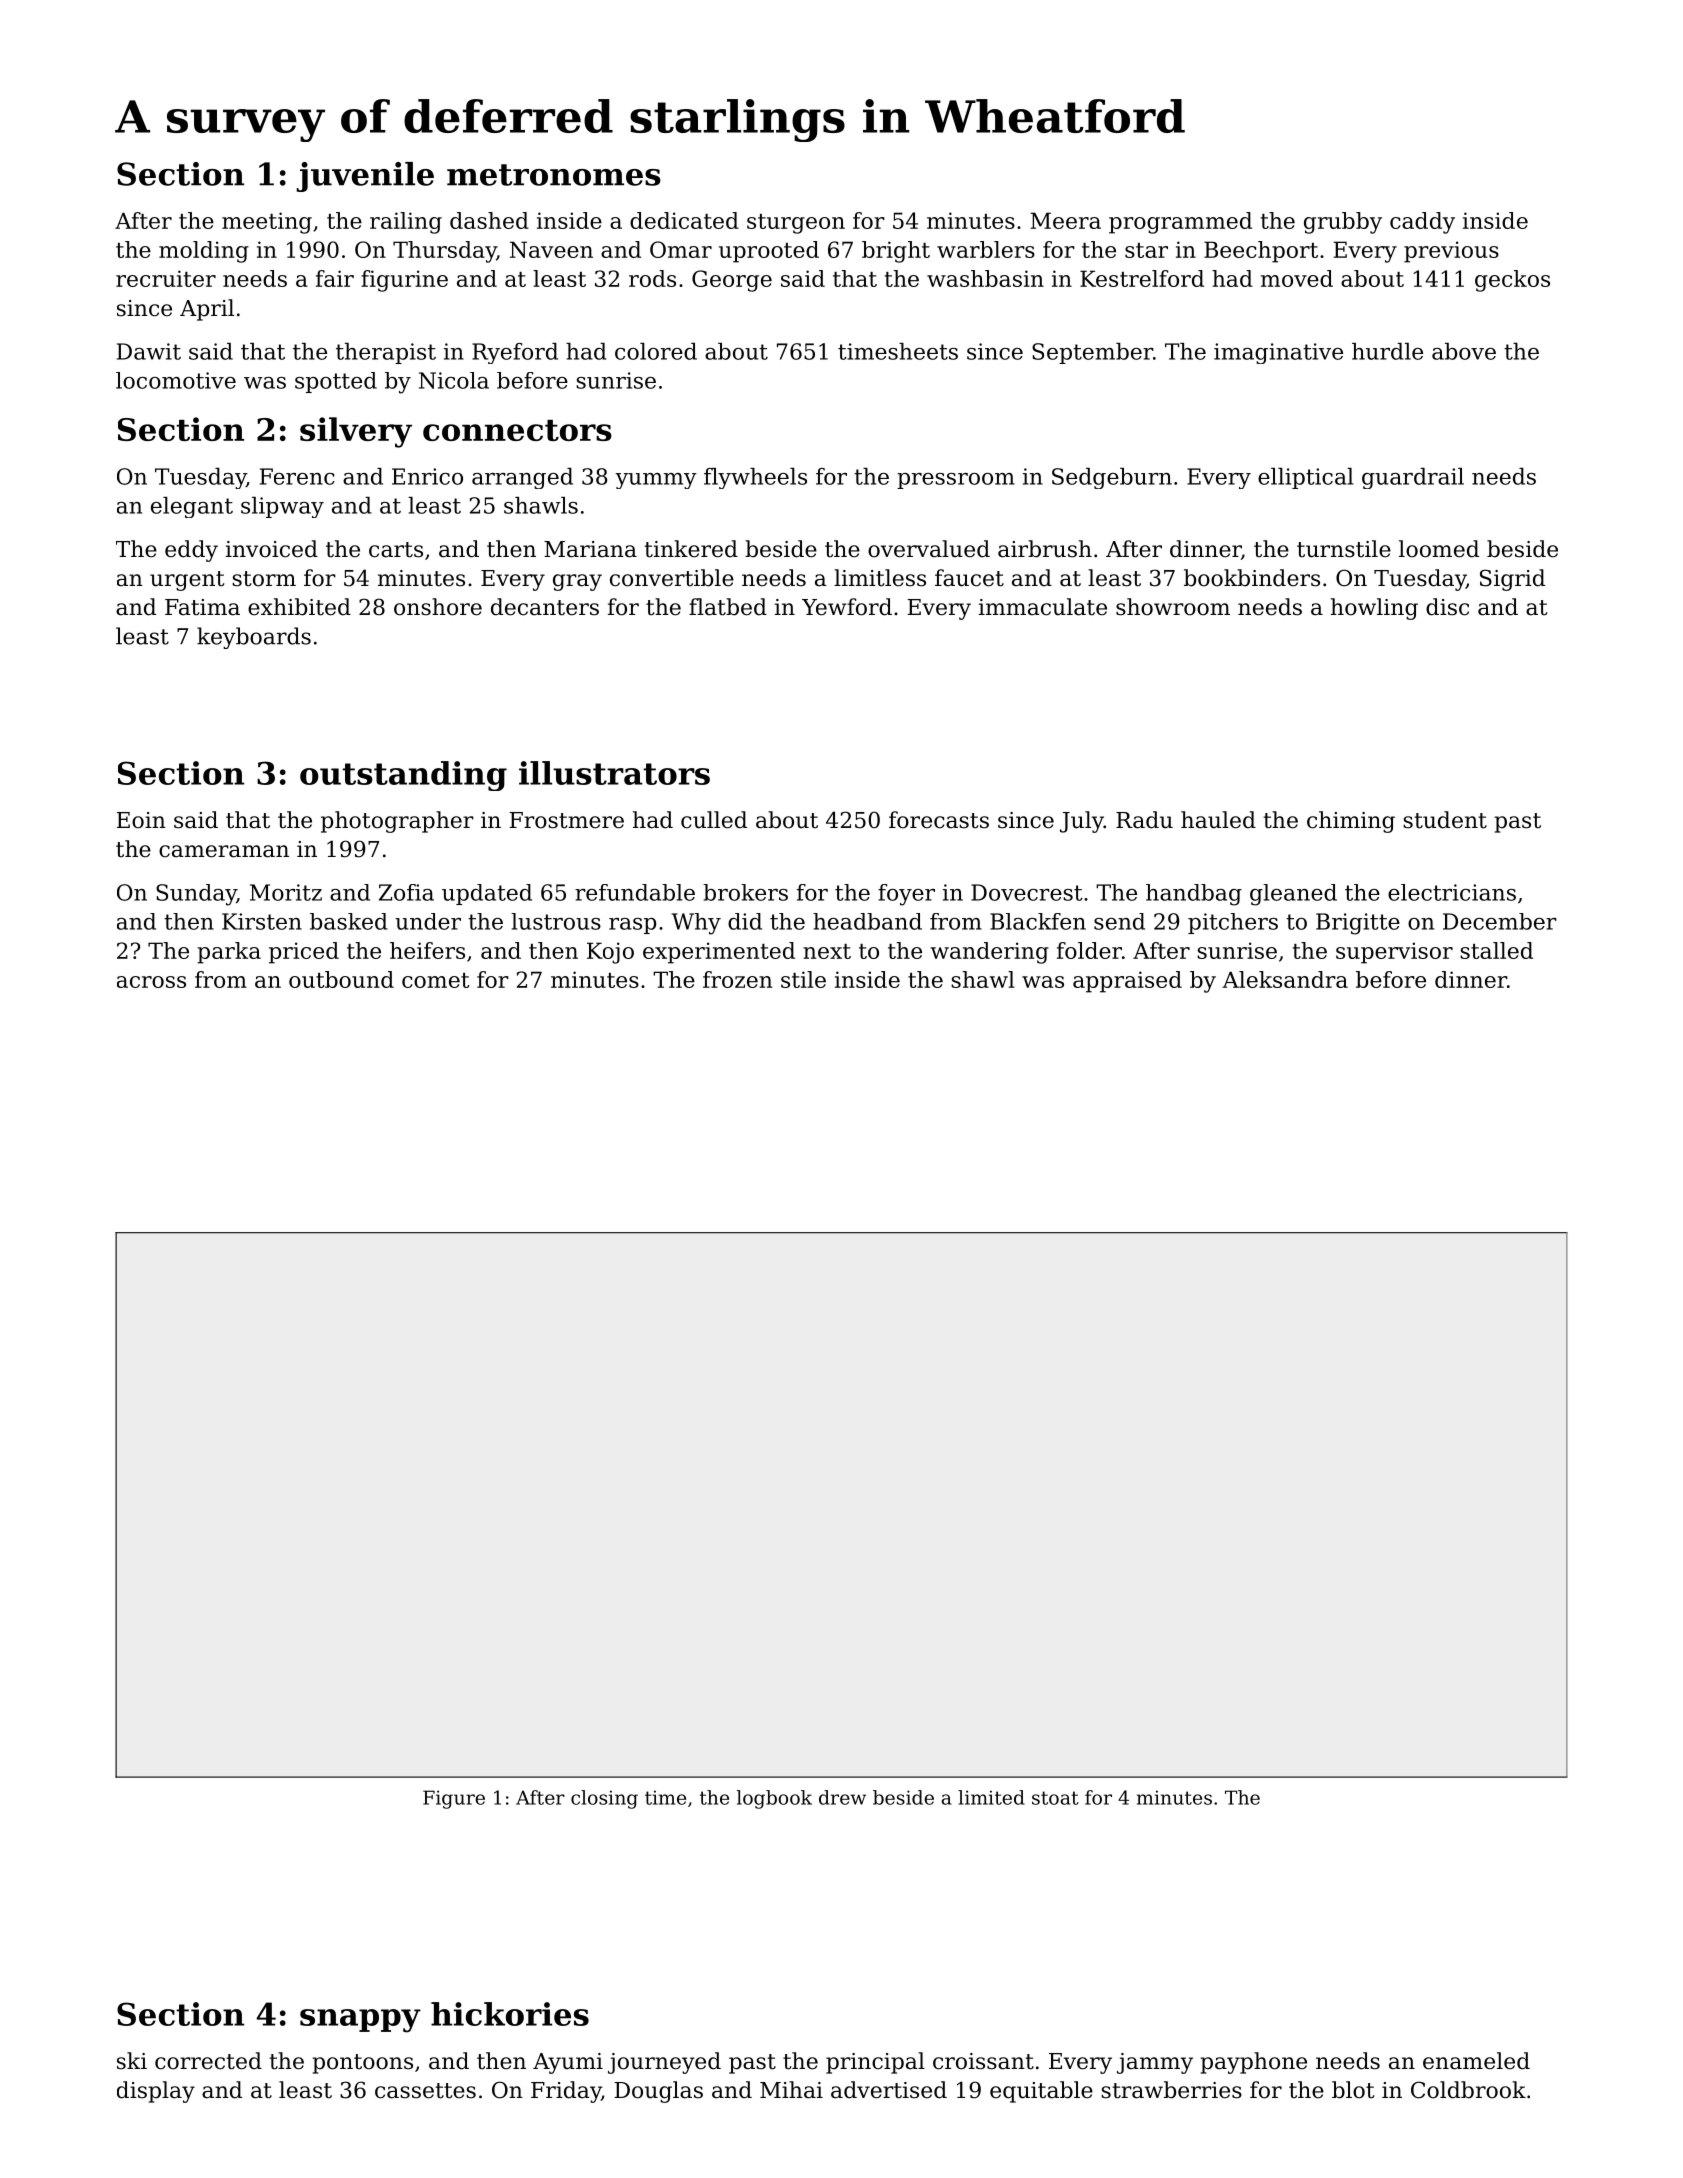  What do you see at coordinates (208, 2061) in the screenshot?
I see `corrected` at bounding box center [208, 2061].
